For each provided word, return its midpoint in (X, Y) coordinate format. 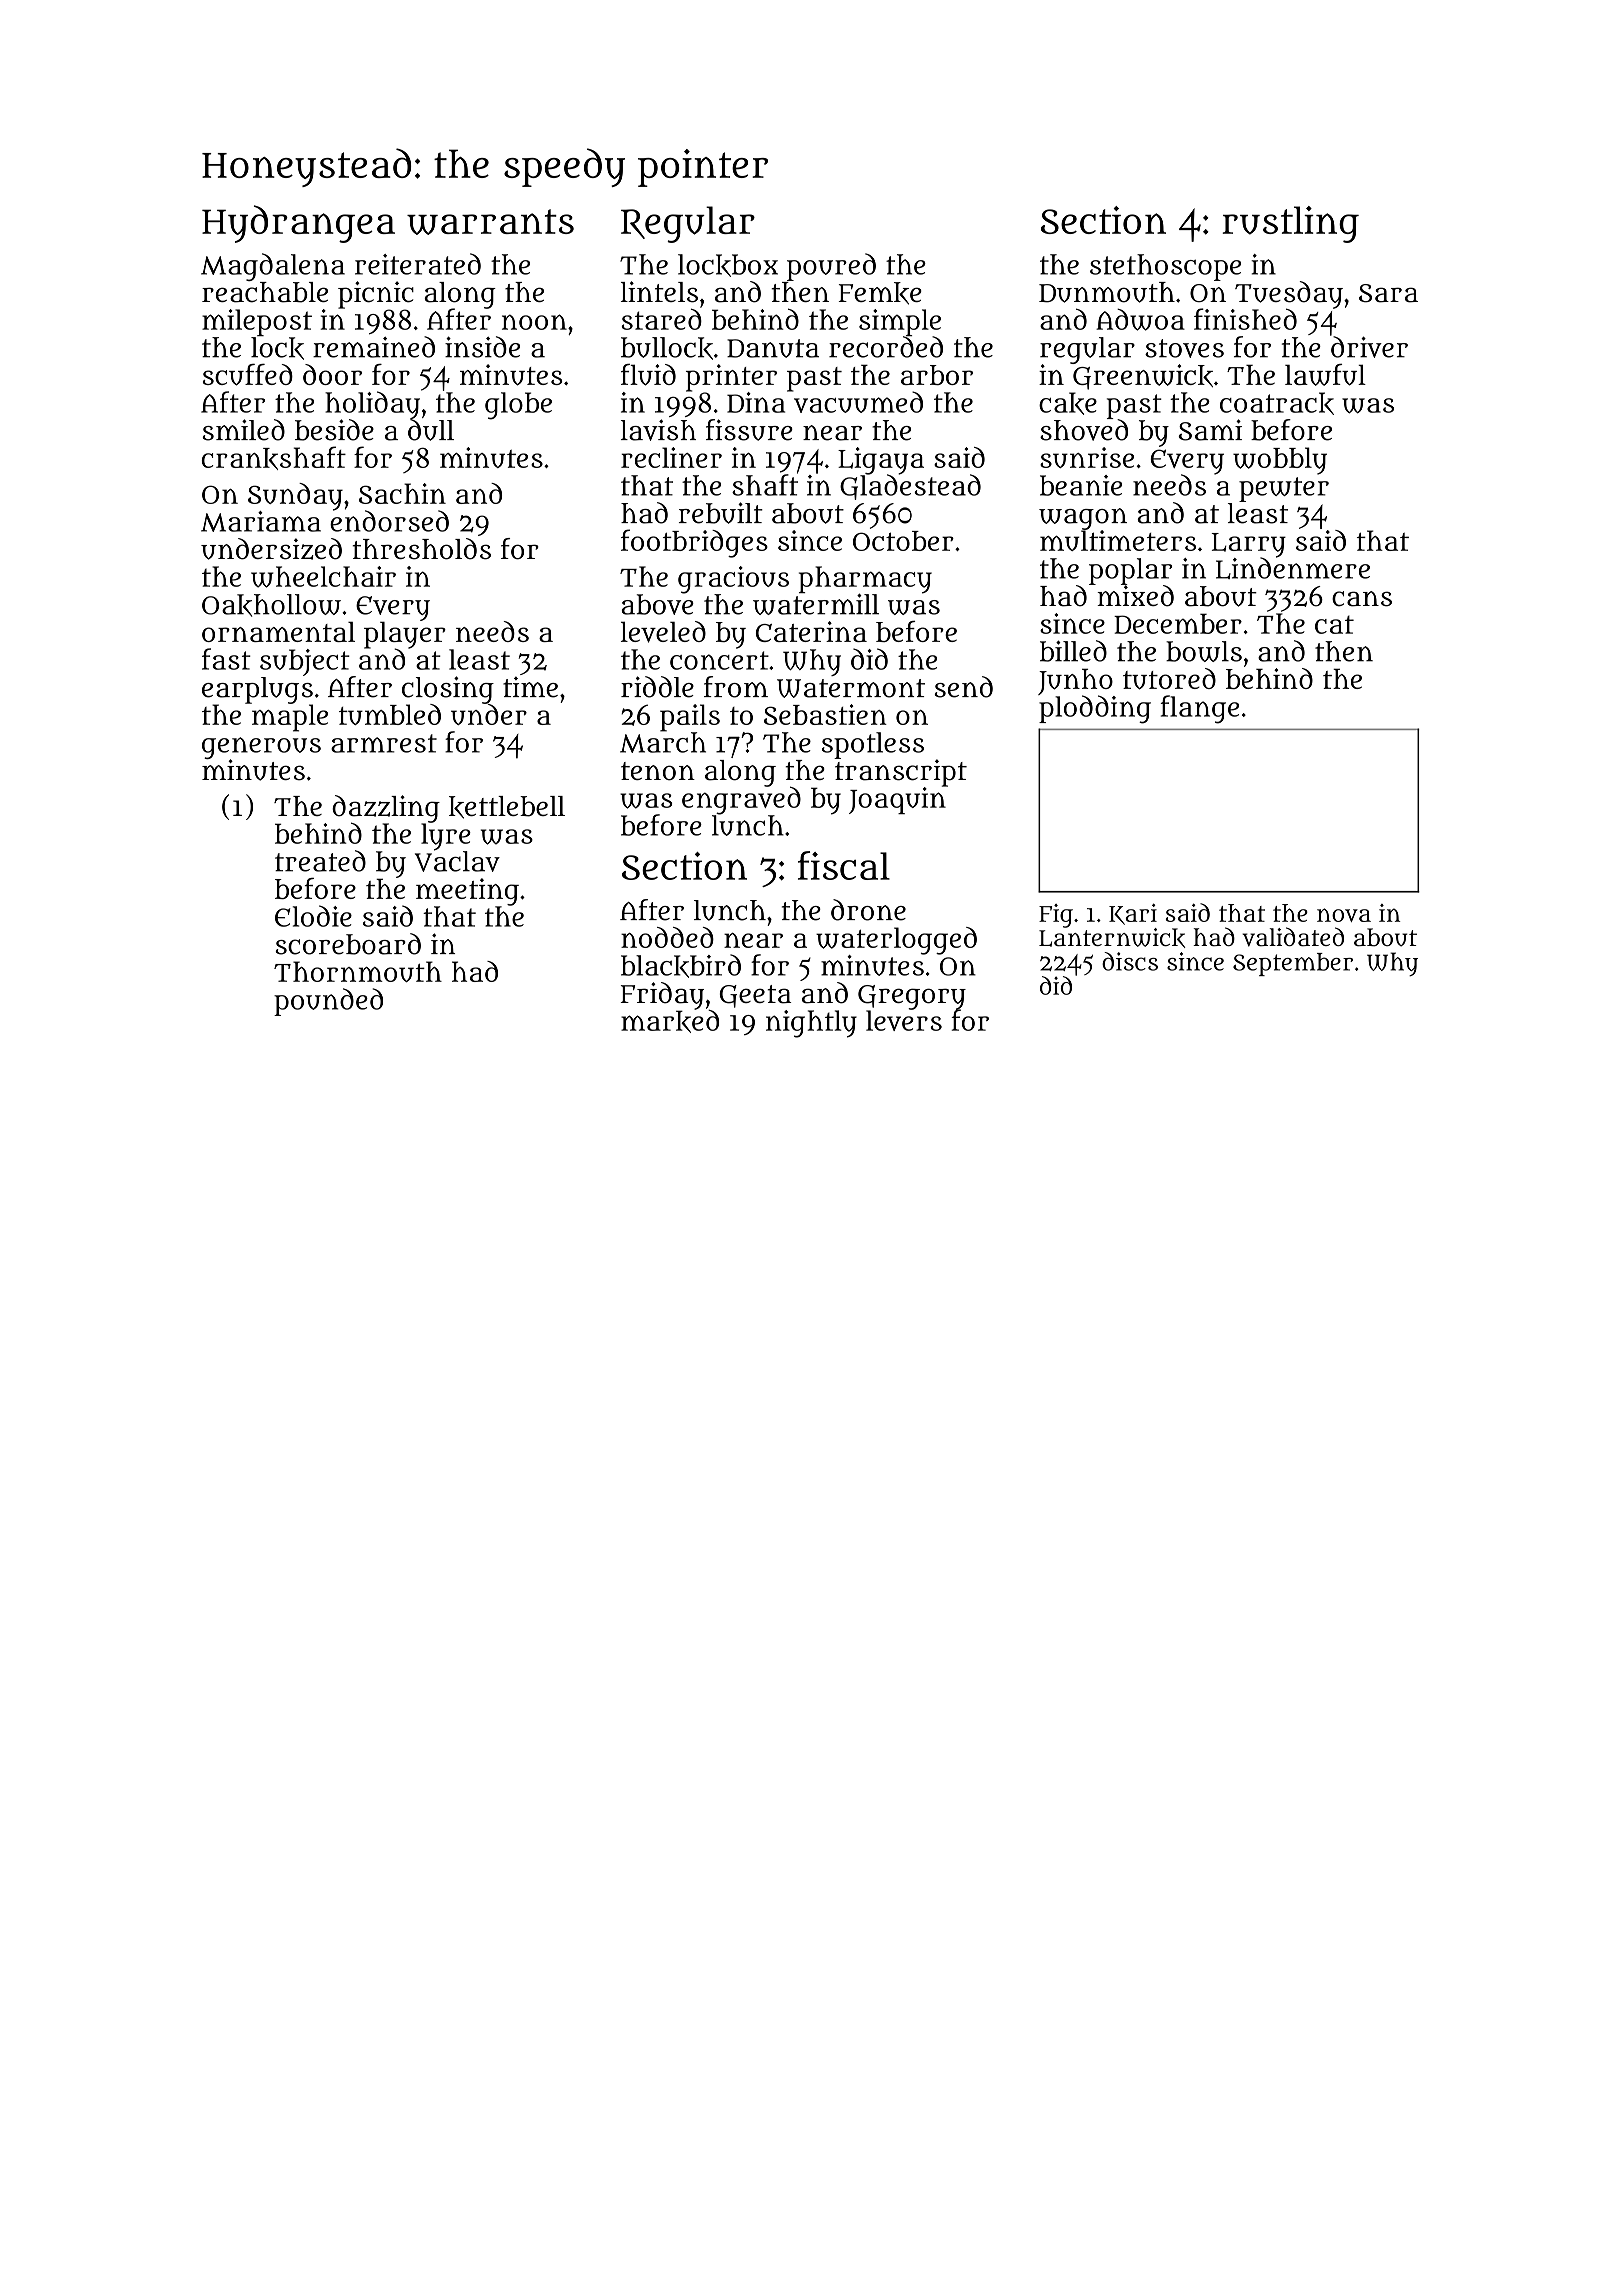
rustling (1291, 224)
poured (831, 267)
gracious (733, 580)
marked (670, 1021)
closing (448, 690)
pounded (328, 1002)
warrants (490, 222)
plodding (1095, 709)
